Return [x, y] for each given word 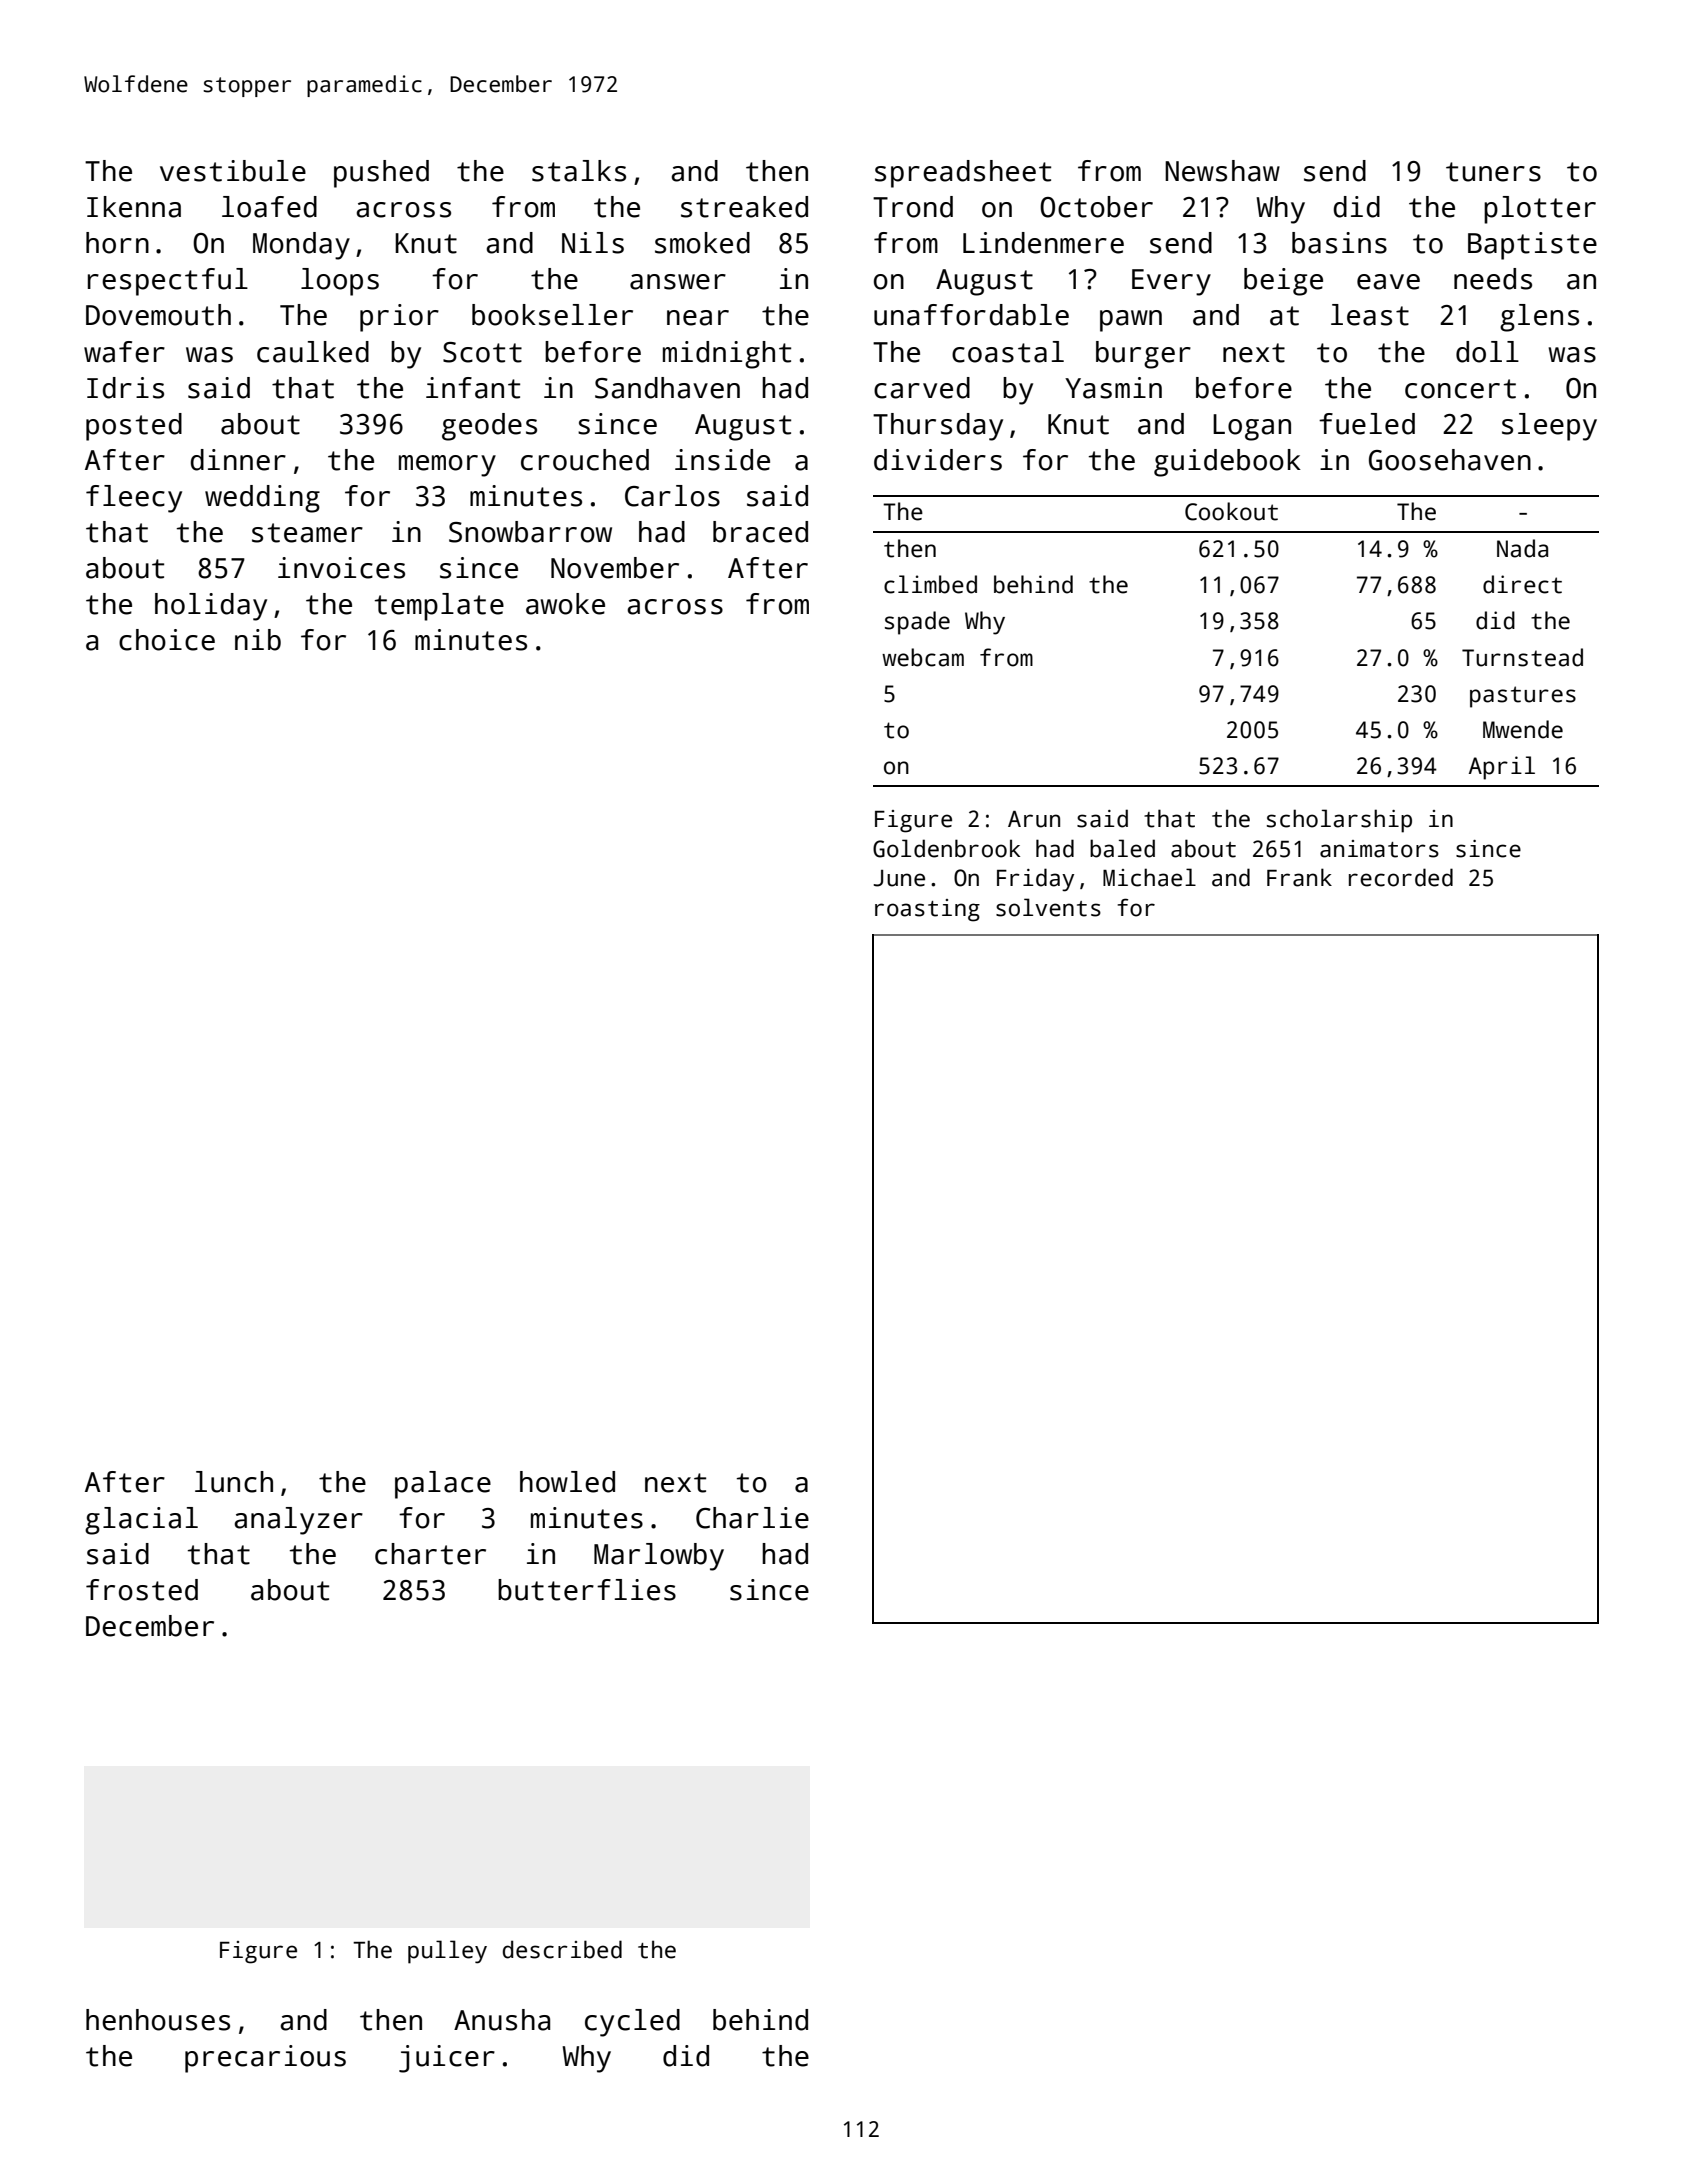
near [698, 318]
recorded [1401, 877]
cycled [632, 2023]
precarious [265, 2059]
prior [399, 318]
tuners [1493, 172]
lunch [234, 1482]
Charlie [752, 1518]
